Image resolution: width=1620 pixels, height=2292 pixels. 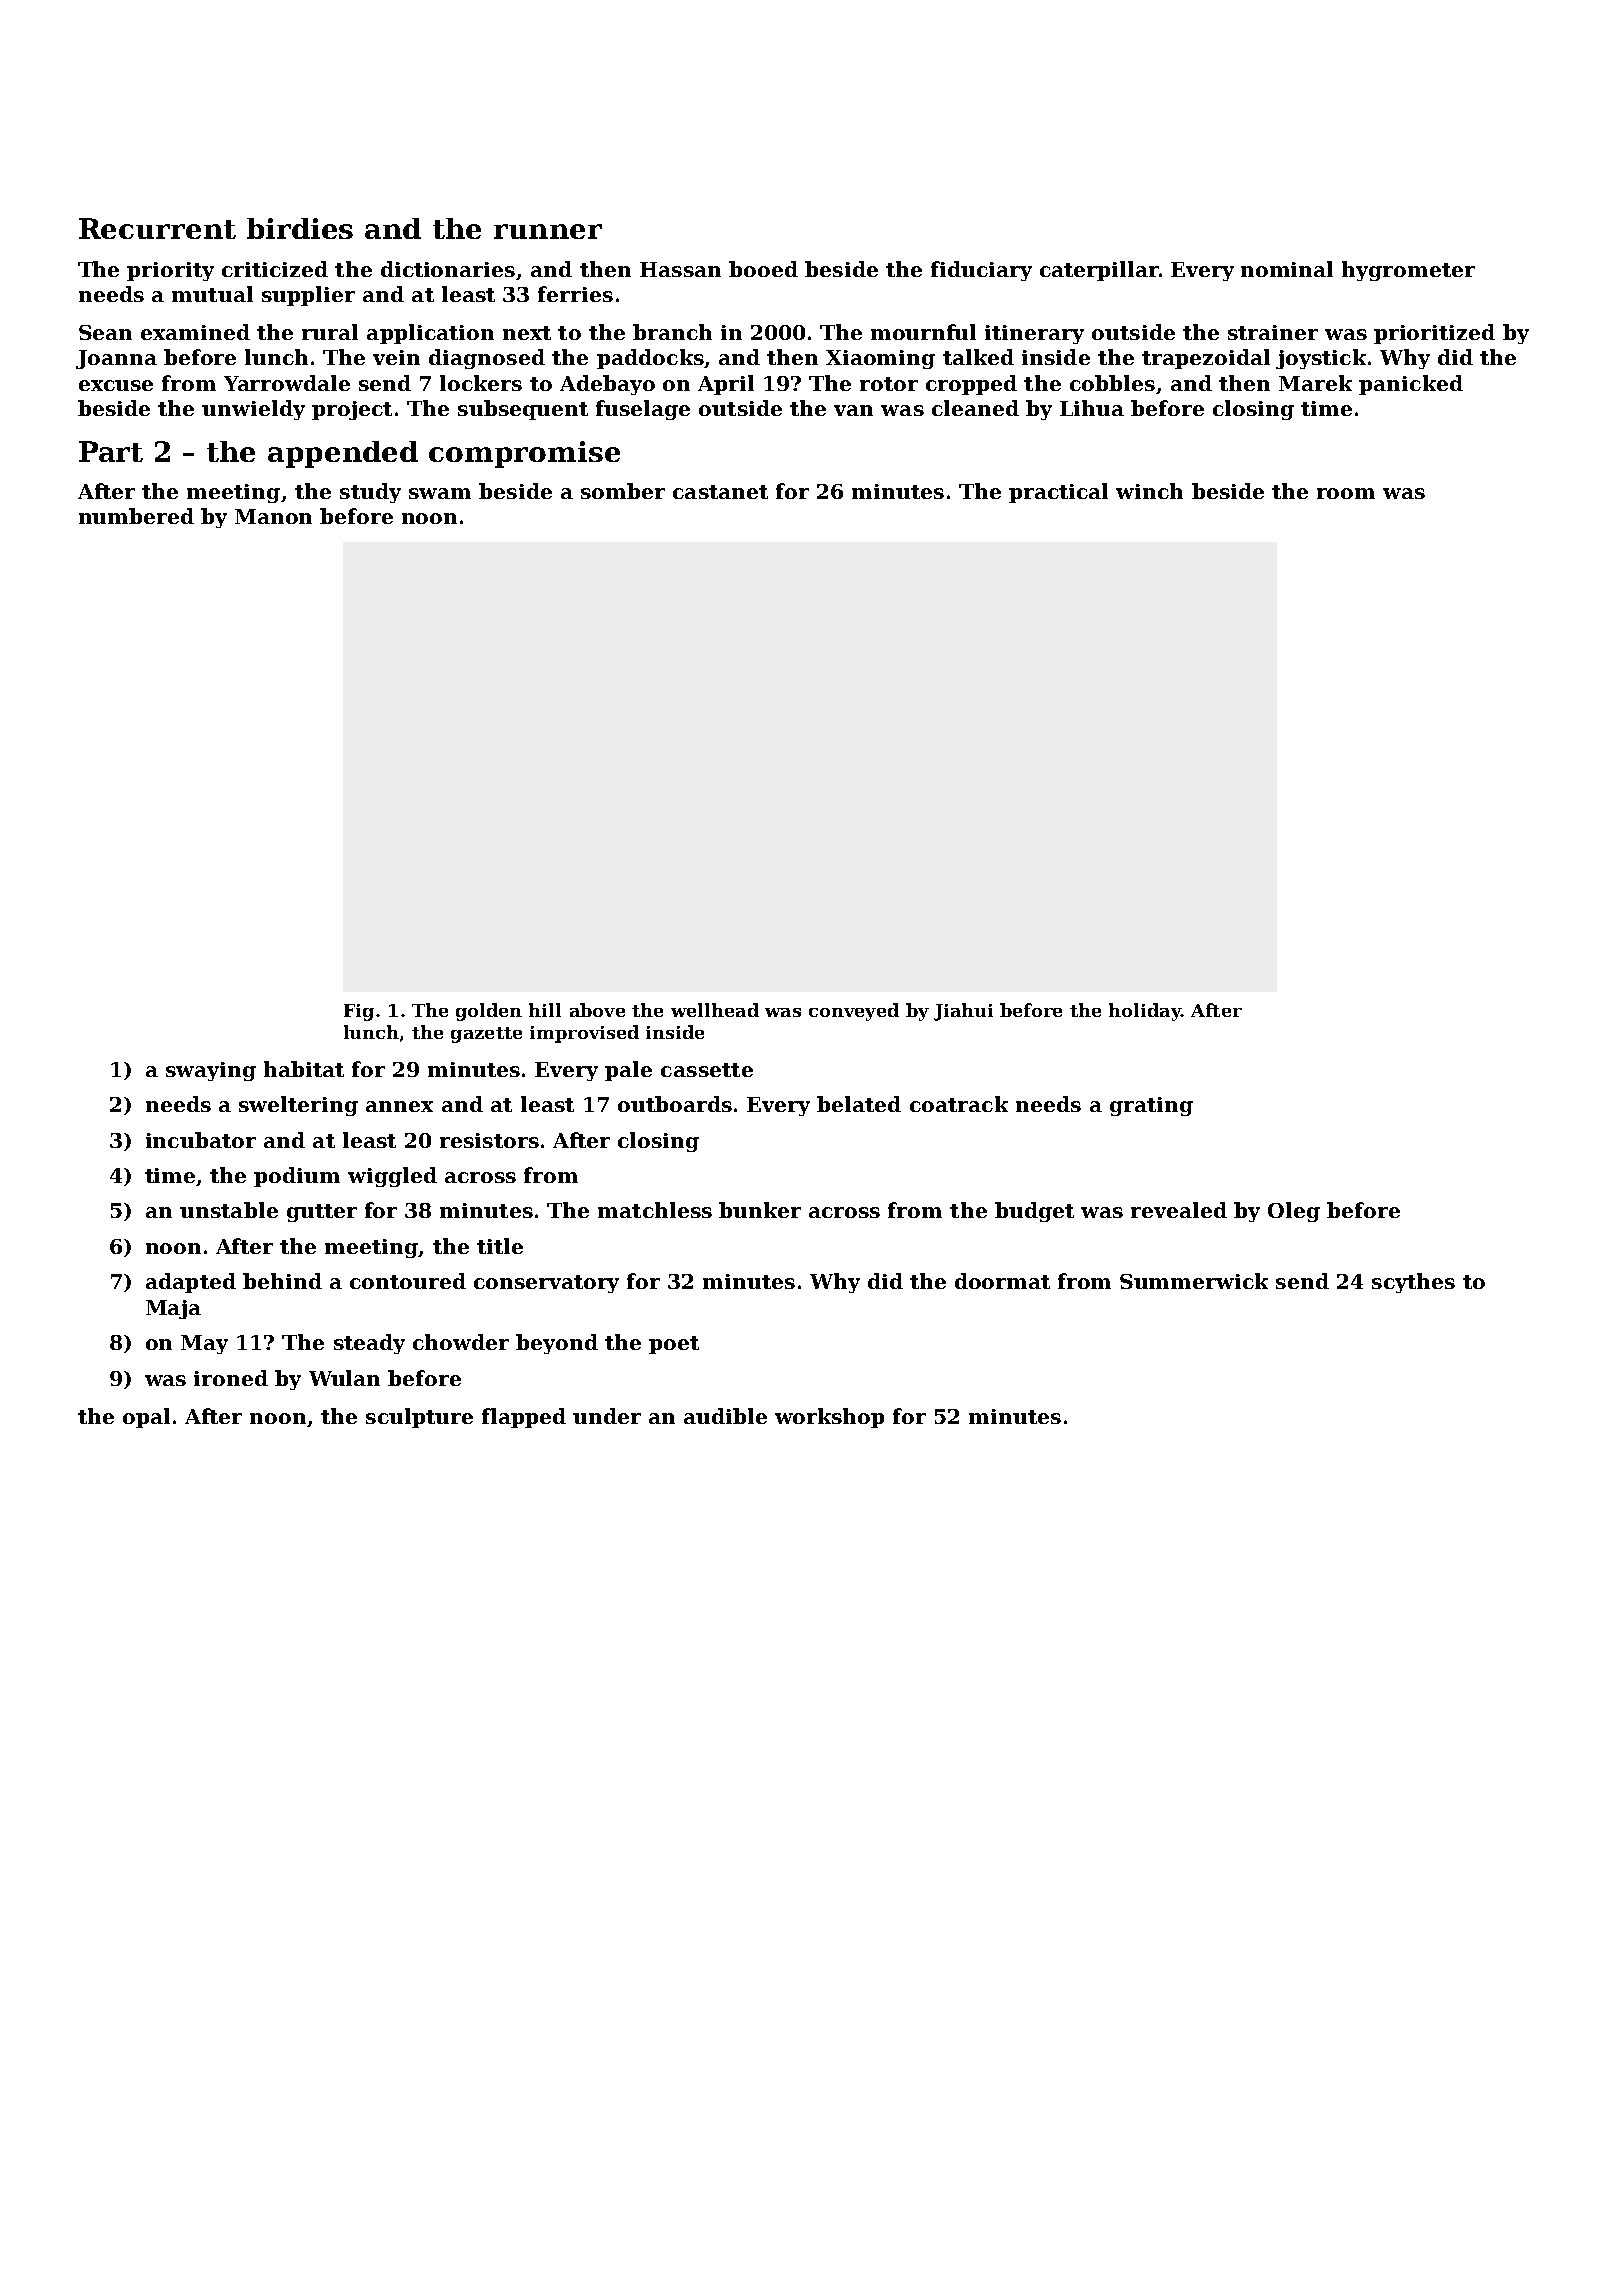 What do you see at coordinates (359, 1012) in the image?
I see `Fig` at bounding box center [359, 1012].
